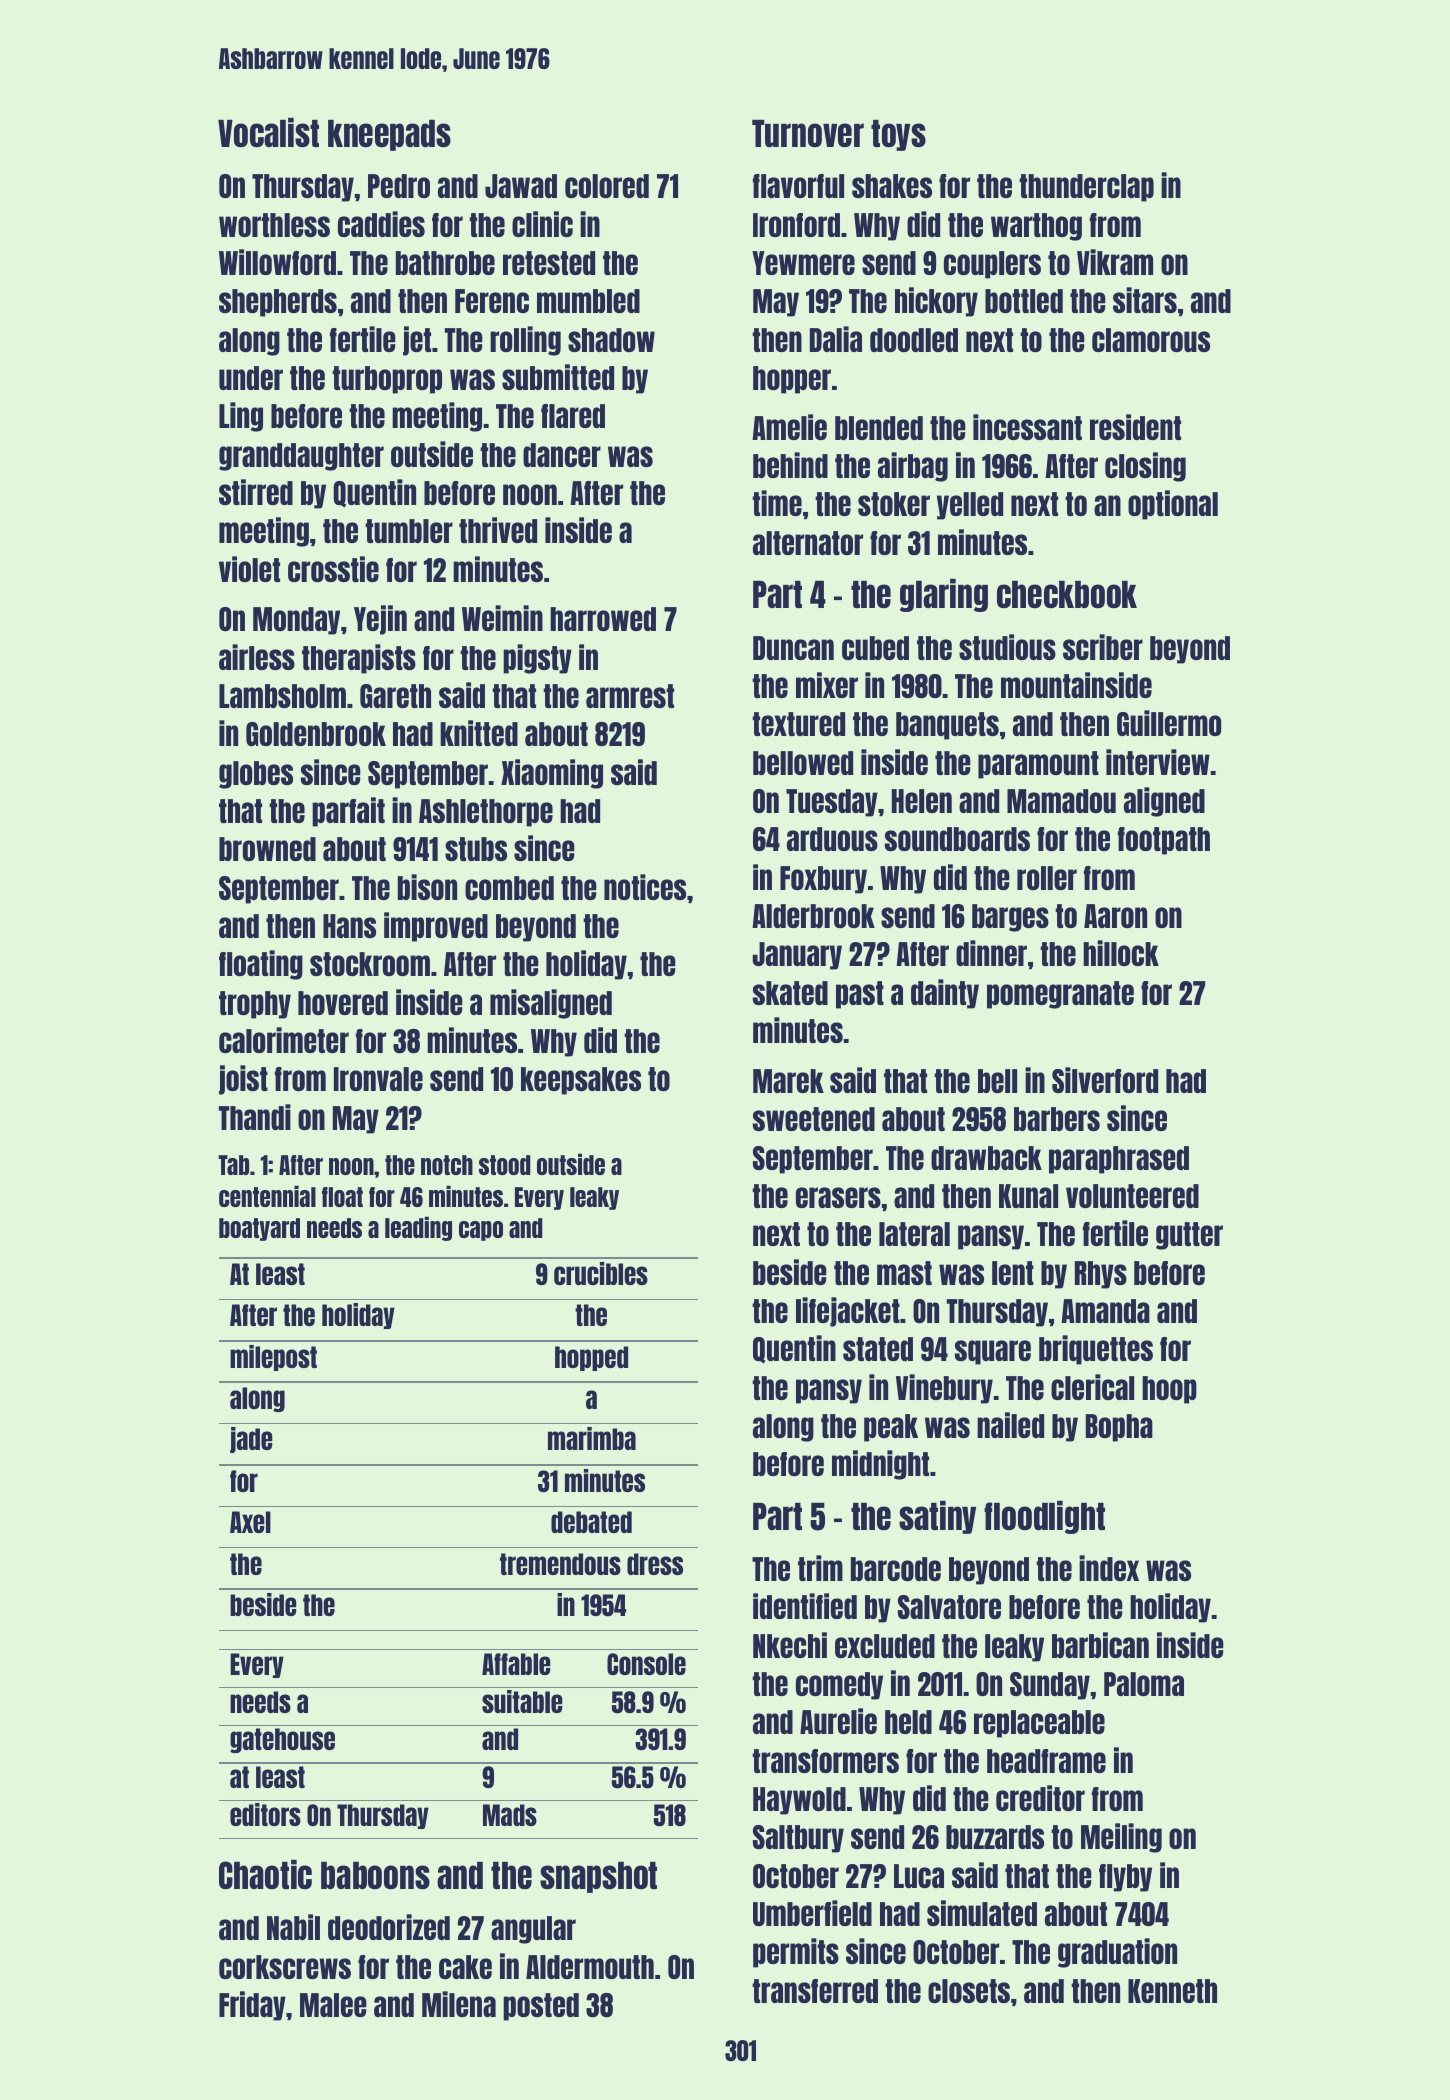 The height and width of the screenshot is (2100, 1450). What do you see at coordinates (937, 1517) in the screenshot?
I see `satiny` at bounding box center [937, 1517].
